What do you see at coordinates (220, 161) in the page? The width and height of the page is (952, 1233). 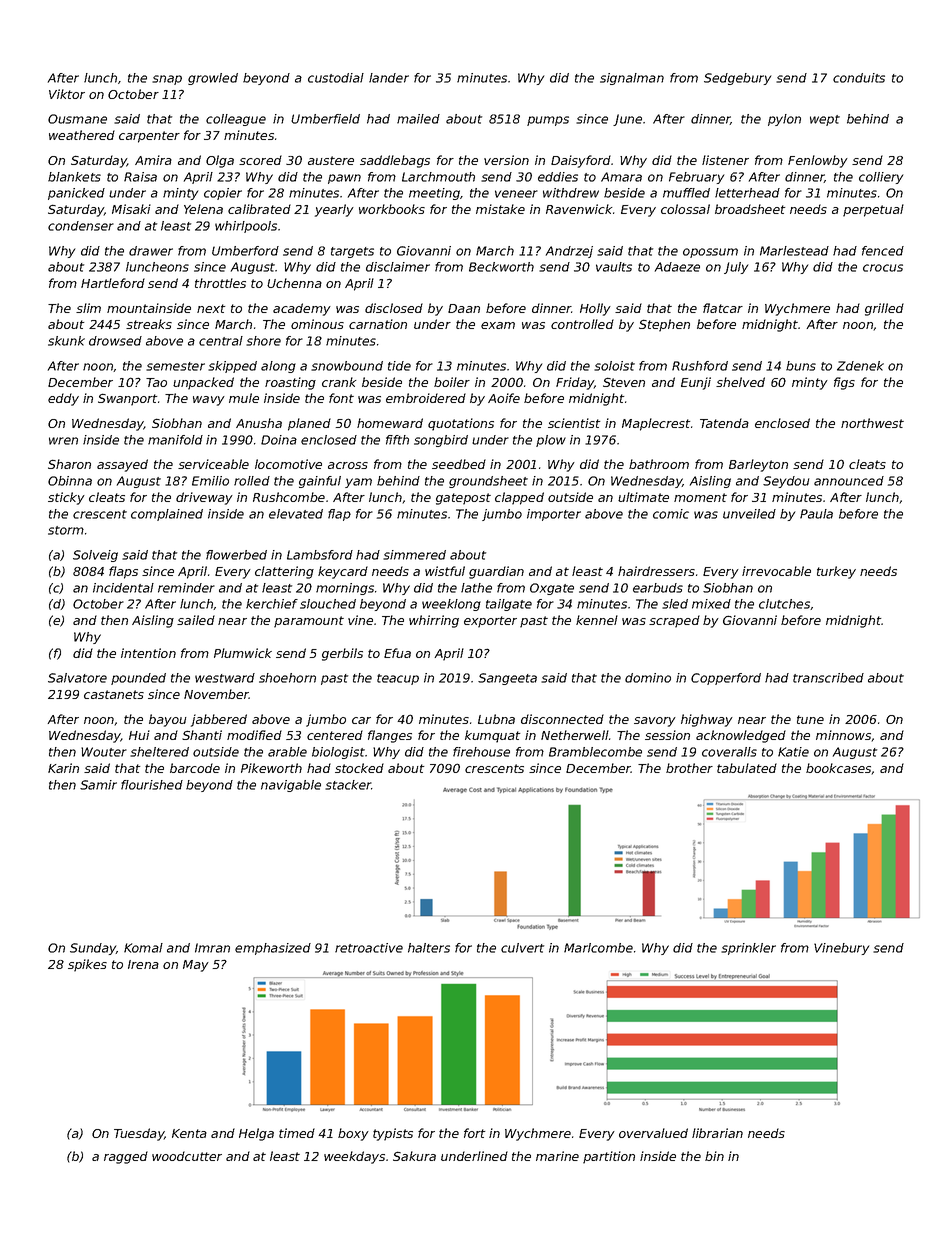 I see `Olga` at bounding box center [220, 161].
